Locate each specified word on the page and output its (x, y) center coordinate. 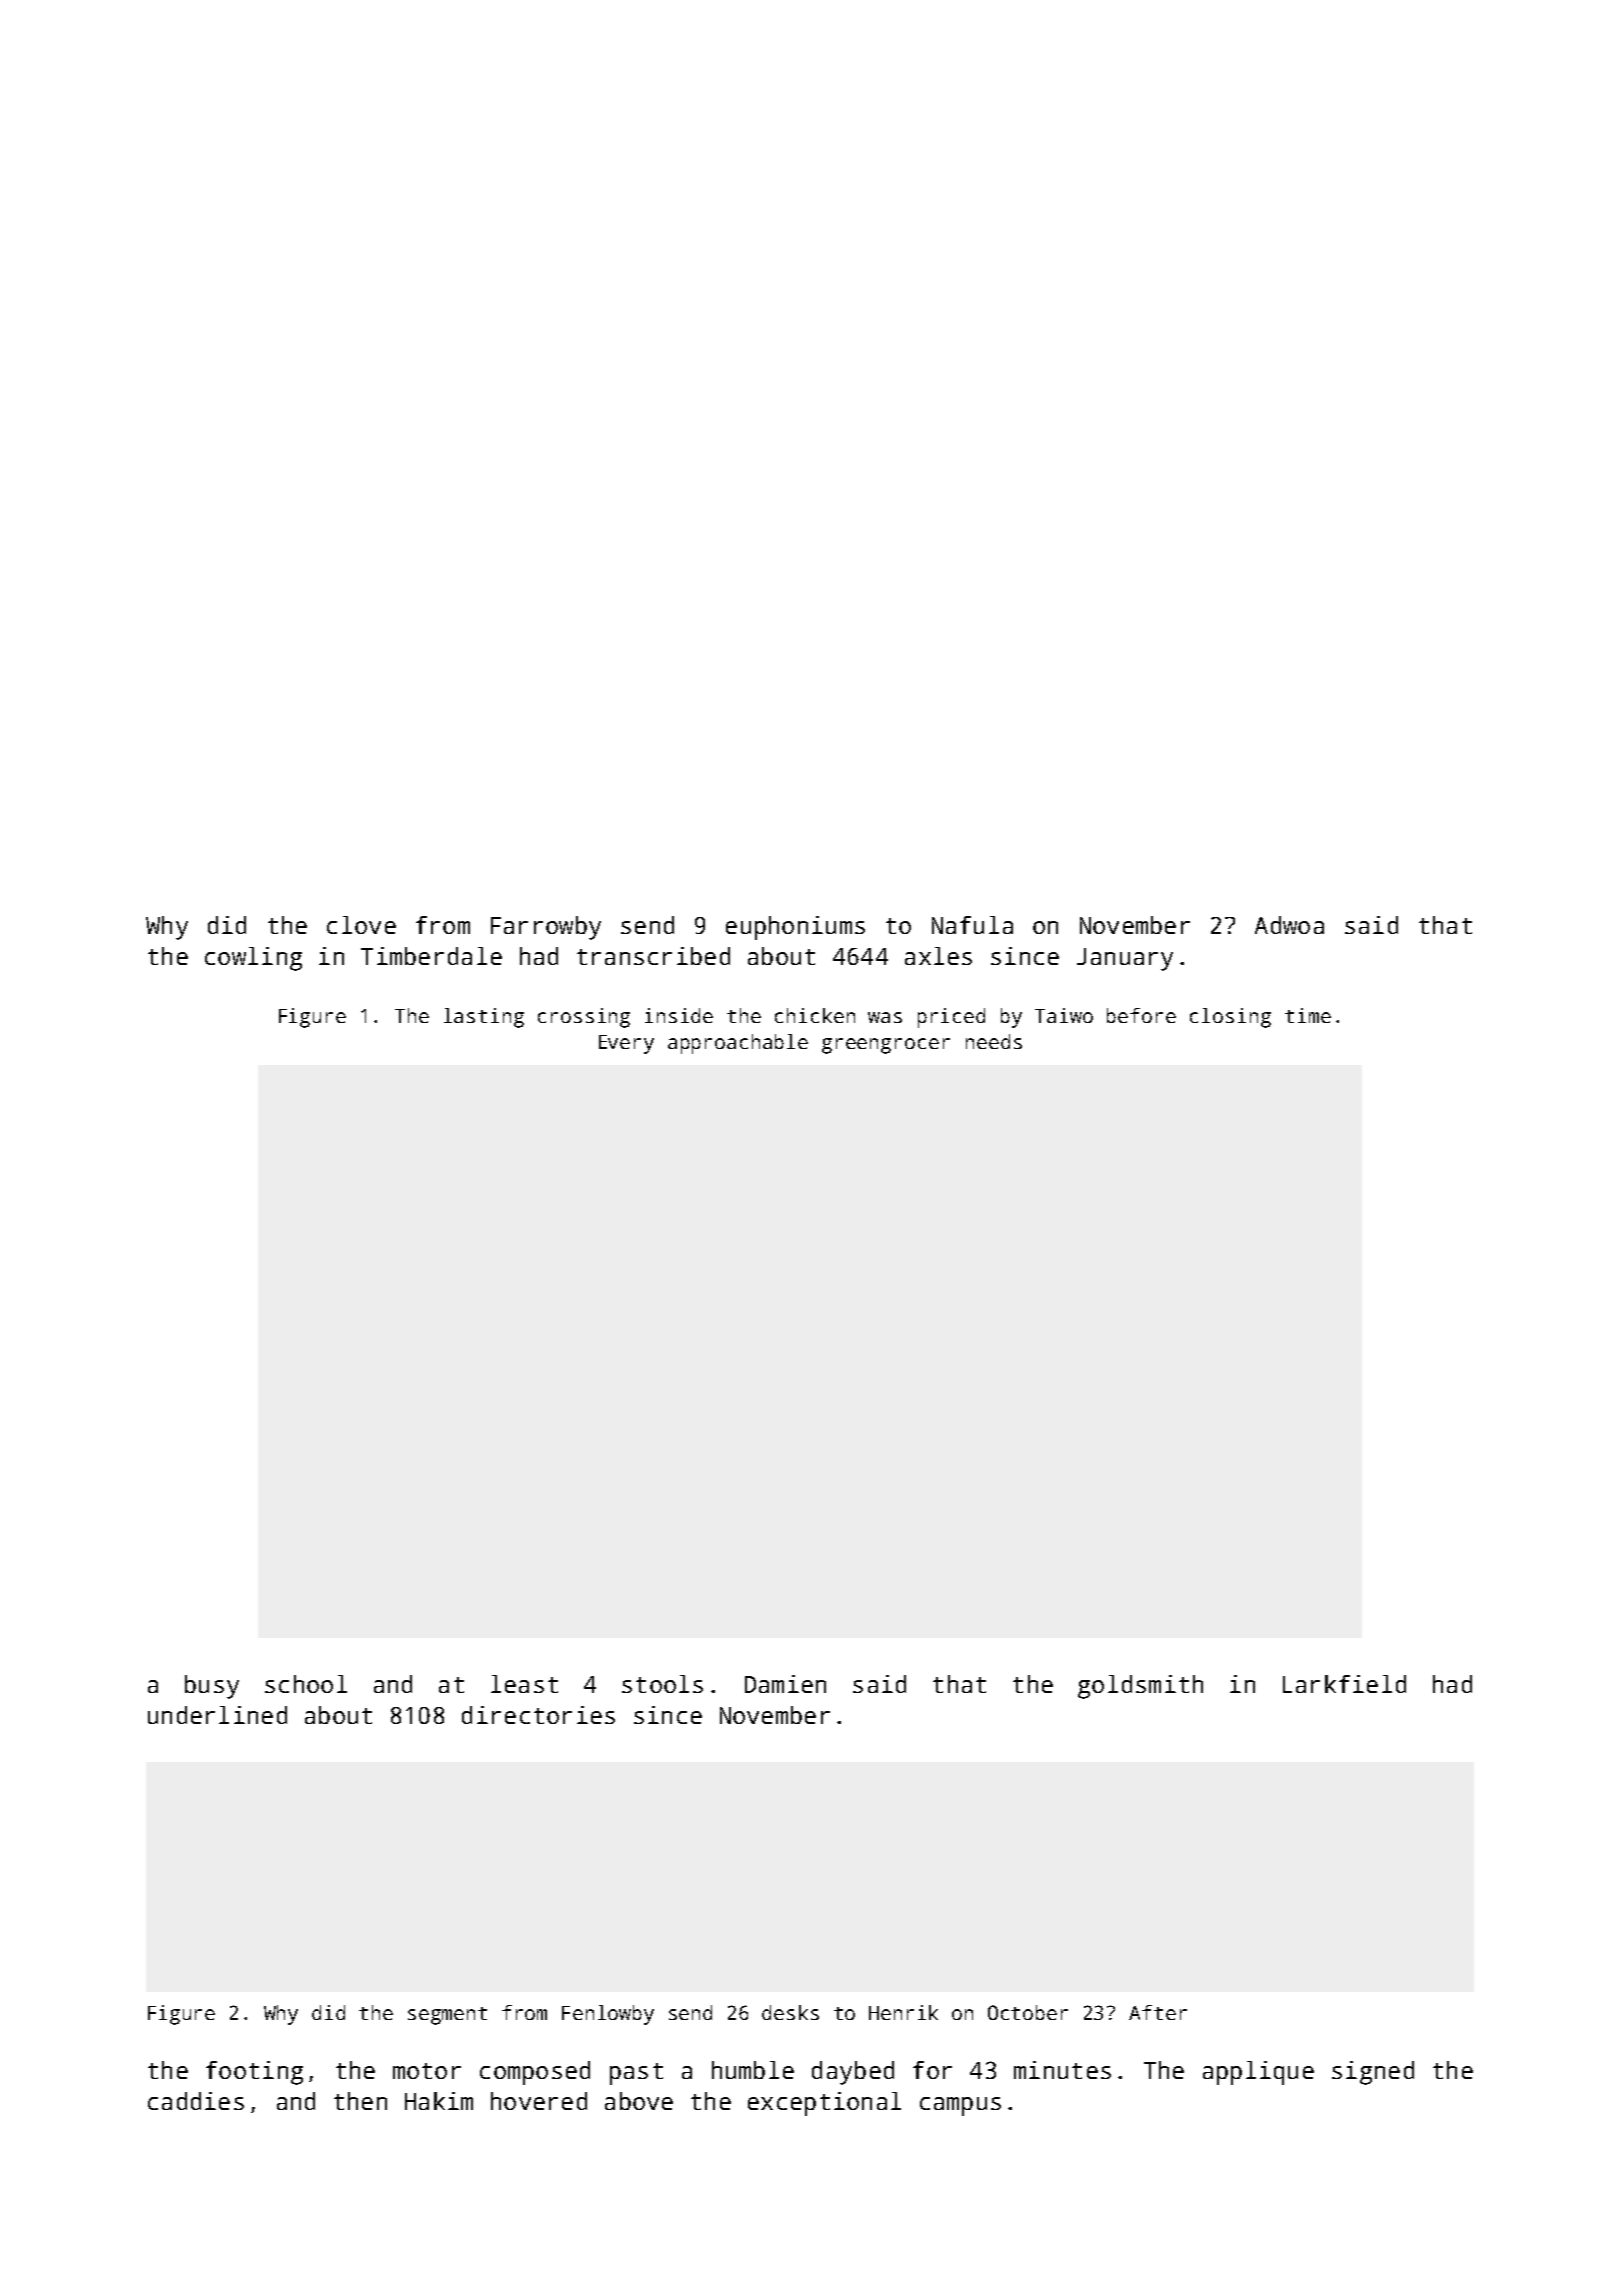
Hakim (439, 2101)
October (1028, 2012)
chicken (815, 1015)
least (524, 1684)
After (1158, 2012)
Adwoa (1289, 925)
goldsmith (1140, 1687)
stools (662, 1684)
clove (361, 925)
